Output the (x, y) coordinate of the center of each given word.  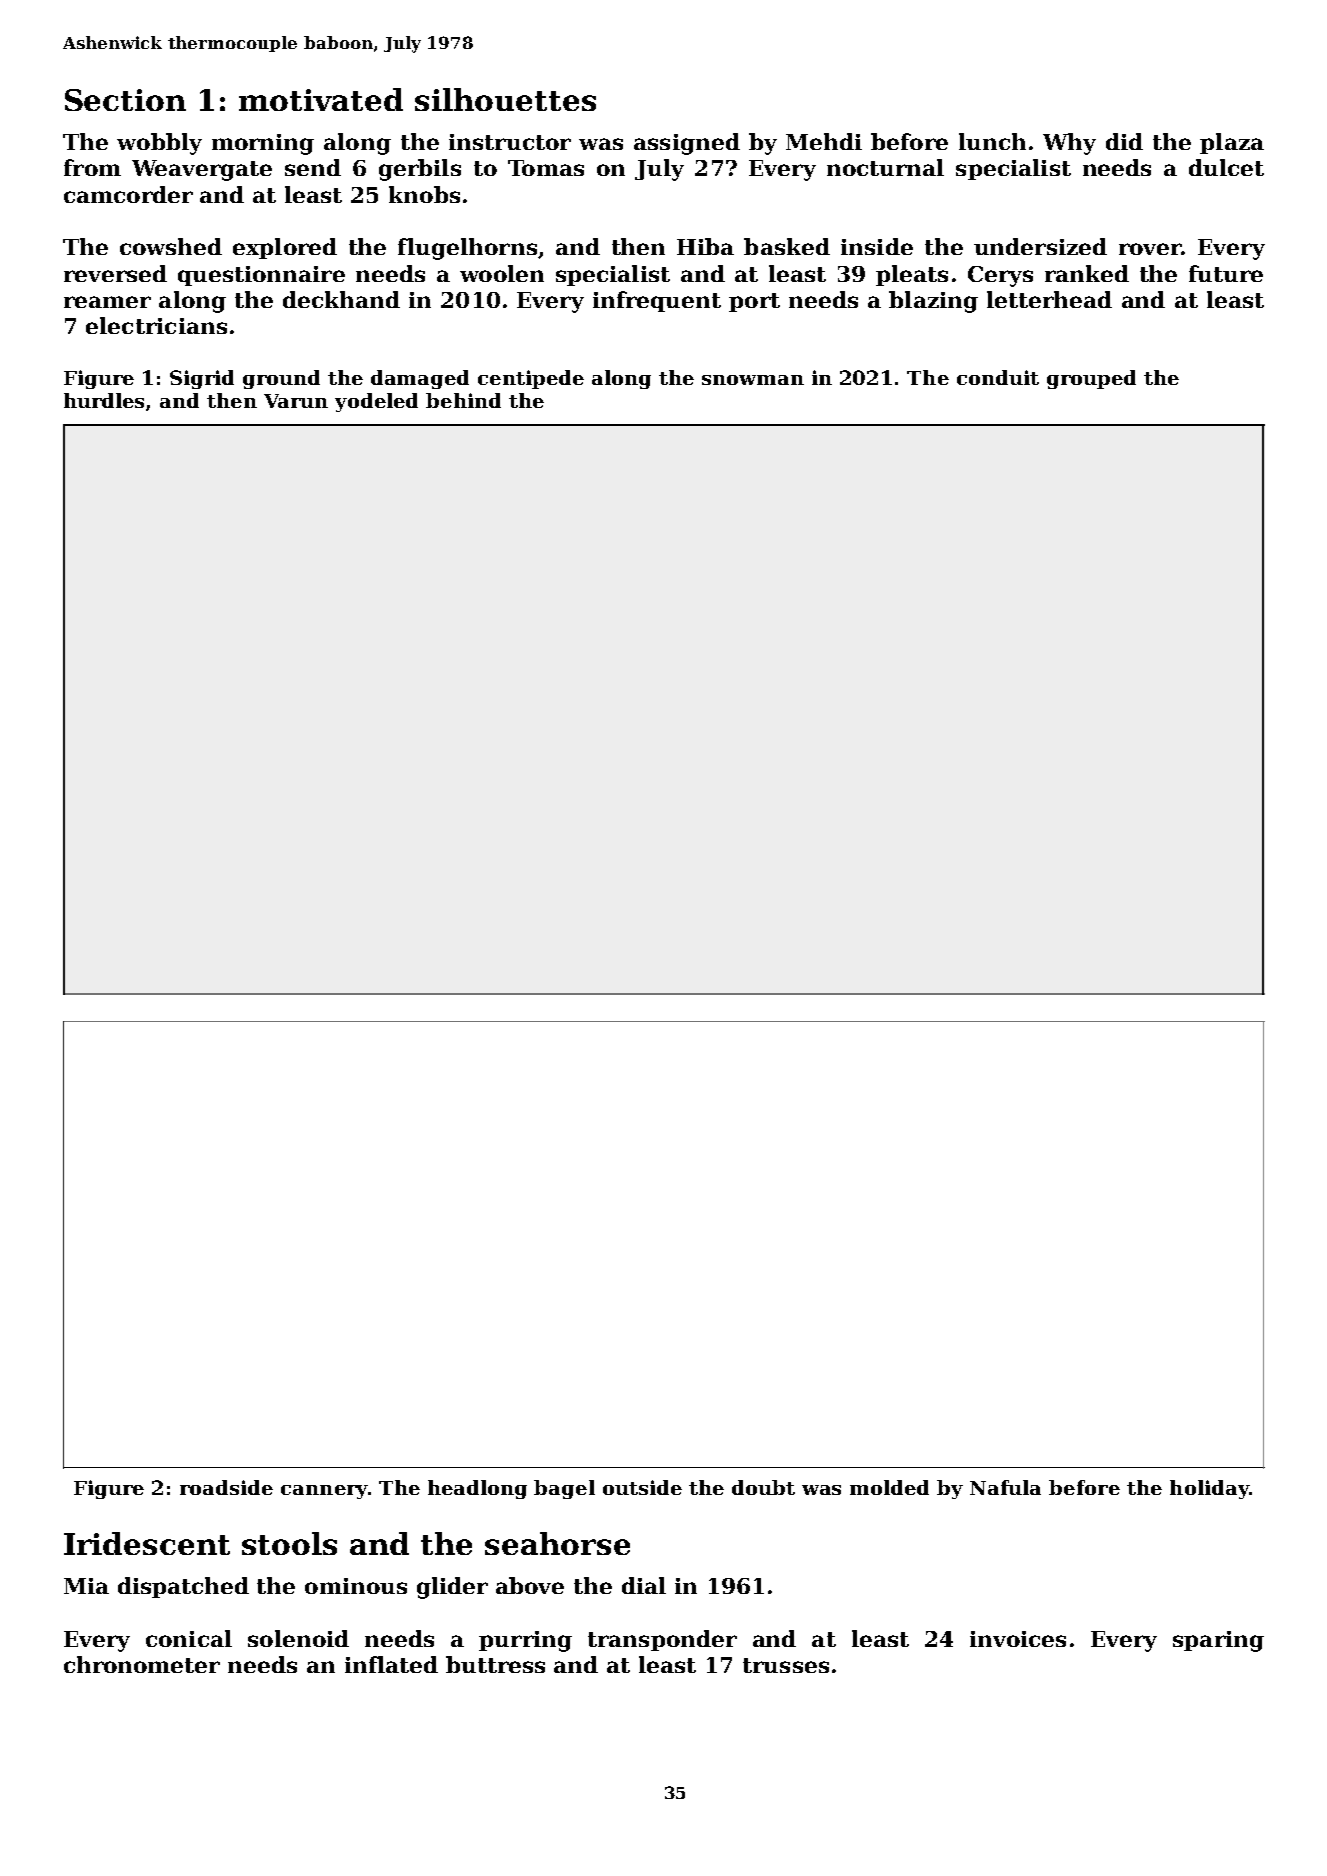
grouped (1091, 379)
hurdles (104, 400)
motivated (321, 99)
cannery (324, 1492)
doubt (763, 1487)
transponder (662, 1640)
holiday (1209, 1489)
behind (463, 400)
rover (1150, 249)
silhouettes (505, 99)
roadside (226, 1487)
